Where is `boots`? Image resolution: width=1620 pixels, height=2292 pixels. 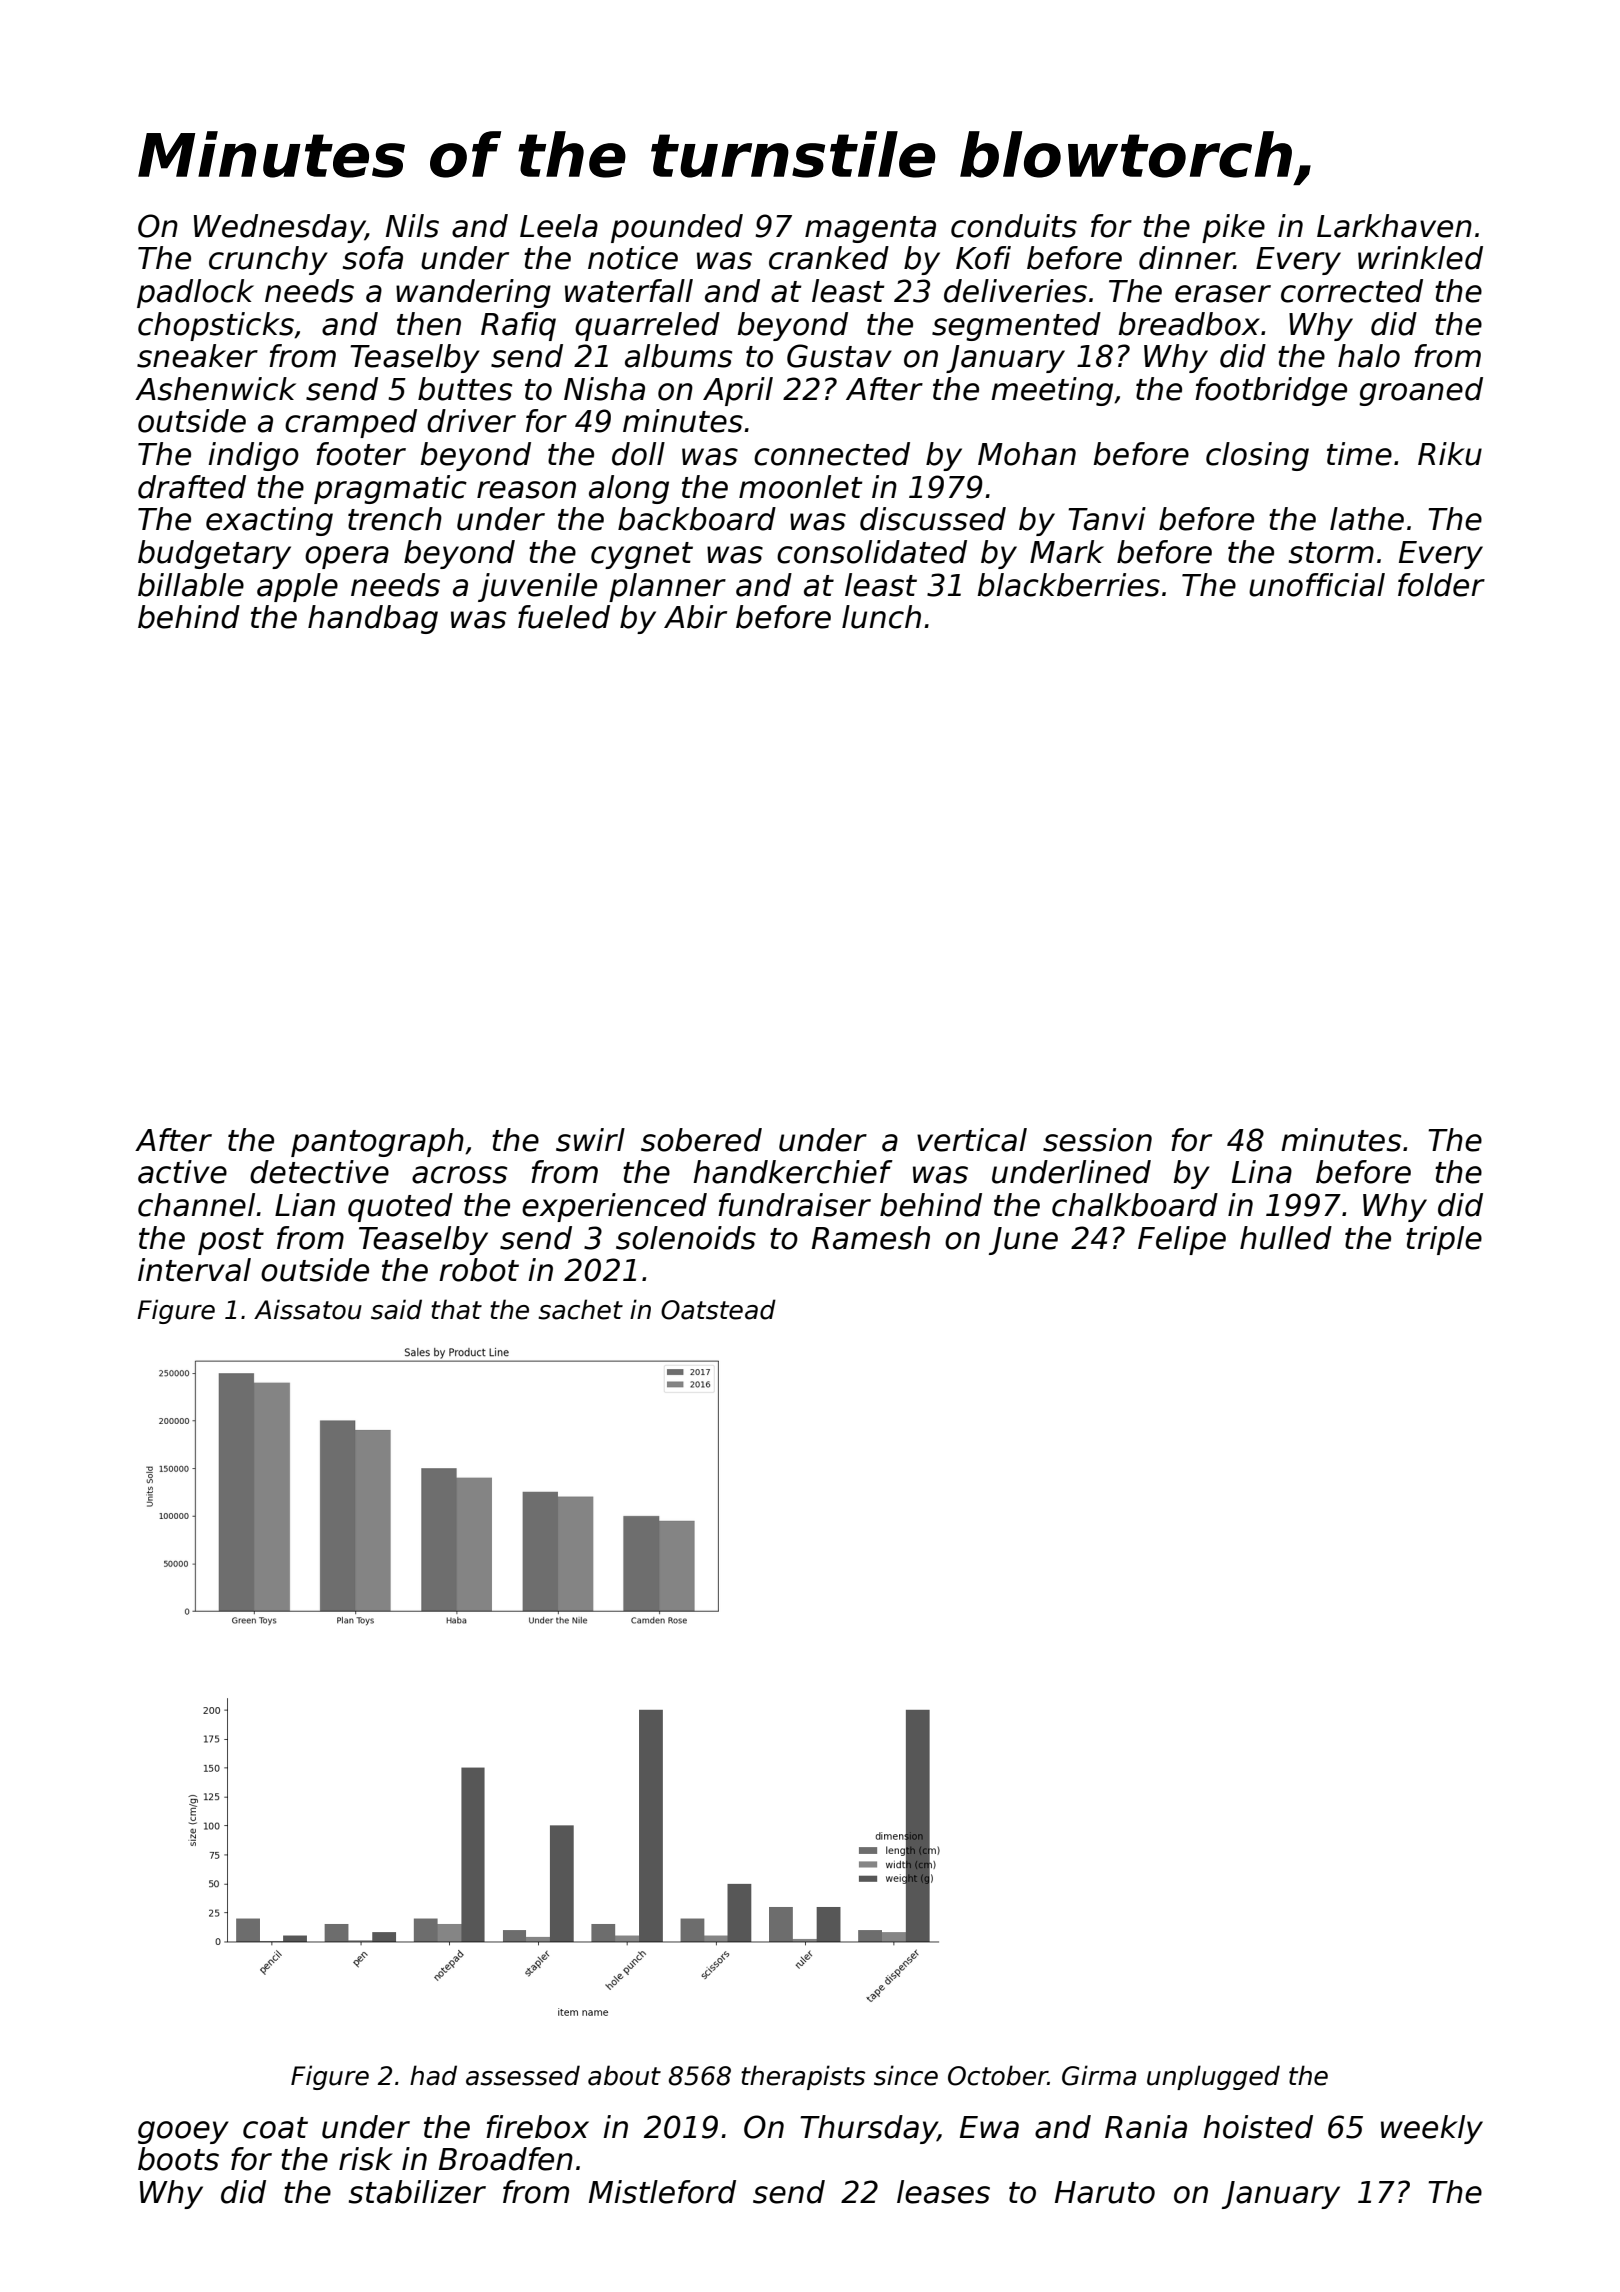 boots is located at coordinates (178, 2159).
